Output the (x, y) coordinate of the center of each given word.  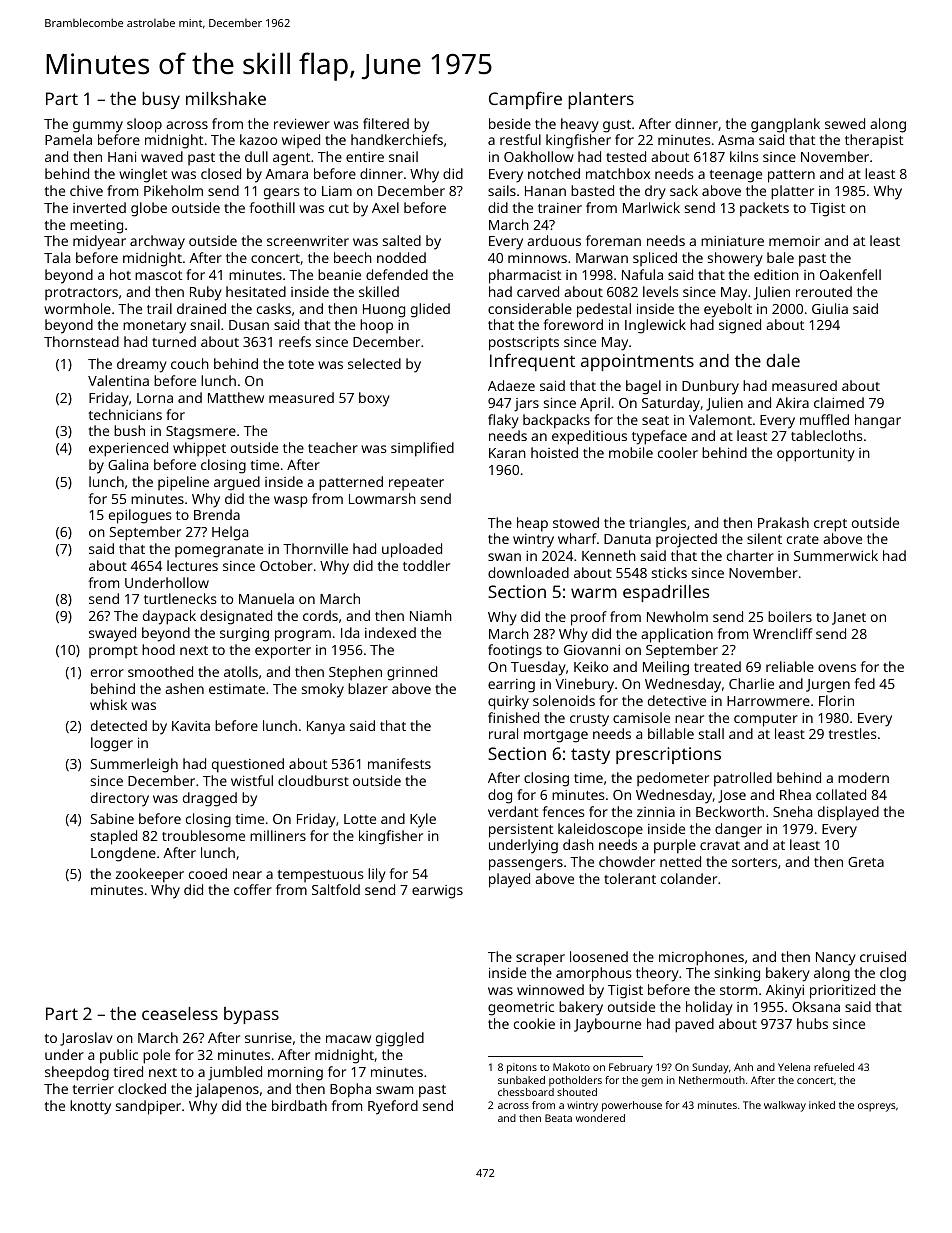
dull (256, 156)
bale (780, 257)
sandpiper (148, 1107)
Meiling (666, 668)
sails (502, 190)
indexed (390, 632)
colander (689, 878)
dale (783, 360)
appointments (637, 362)
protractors (81, 294)
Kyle (423, 820)
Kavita (191, 726)
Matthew (236, 397)
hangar (878, 421)
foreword (573, 324)
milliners (278, 835)
